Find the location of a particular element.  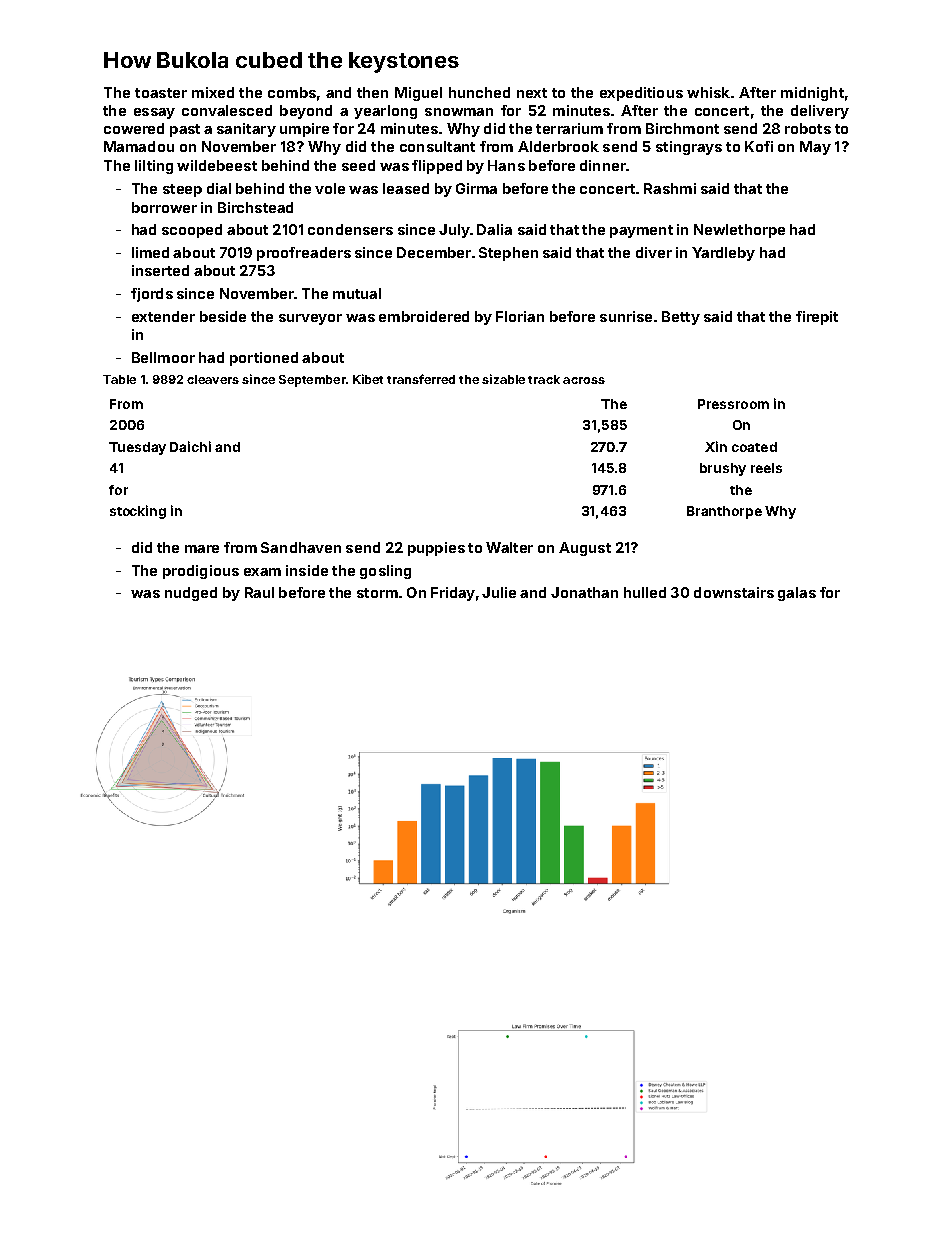

combs is located at coordinates (292, 92).
